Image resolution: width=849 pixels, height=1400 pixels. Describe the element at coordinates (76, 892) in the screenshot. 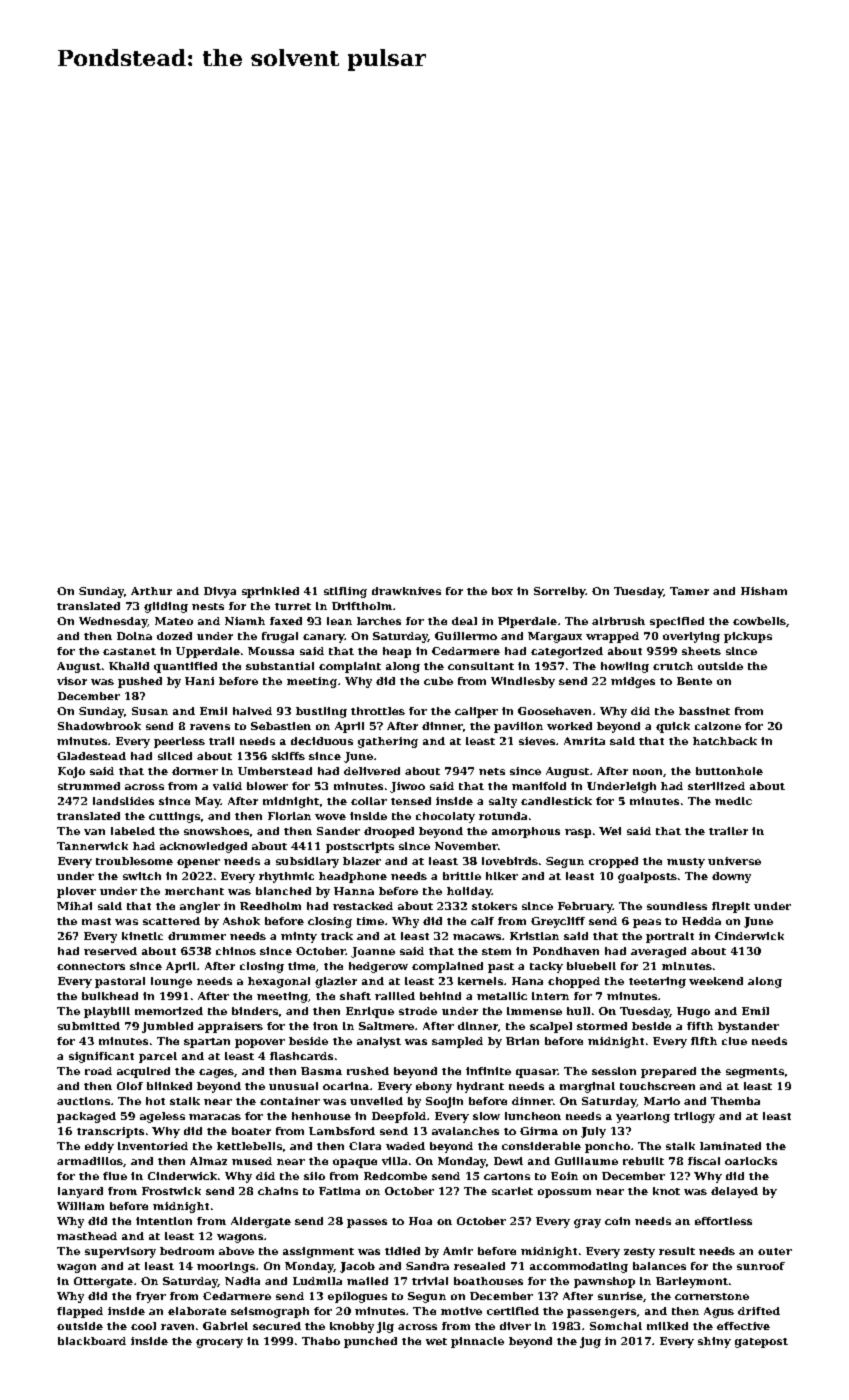

I see `plover` at that location.
